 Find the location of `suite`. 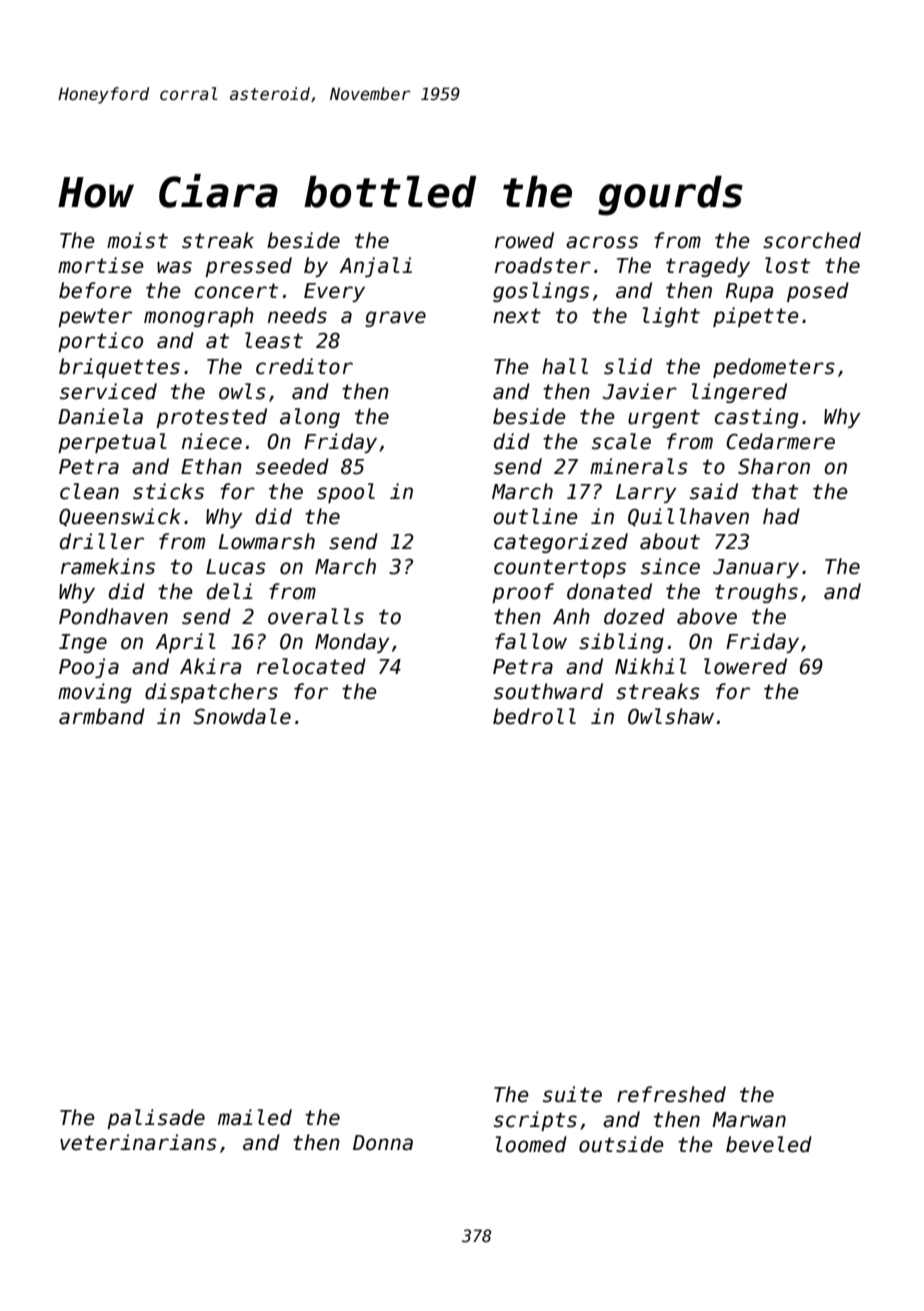

suite is located at coordinates (572, 1094).
